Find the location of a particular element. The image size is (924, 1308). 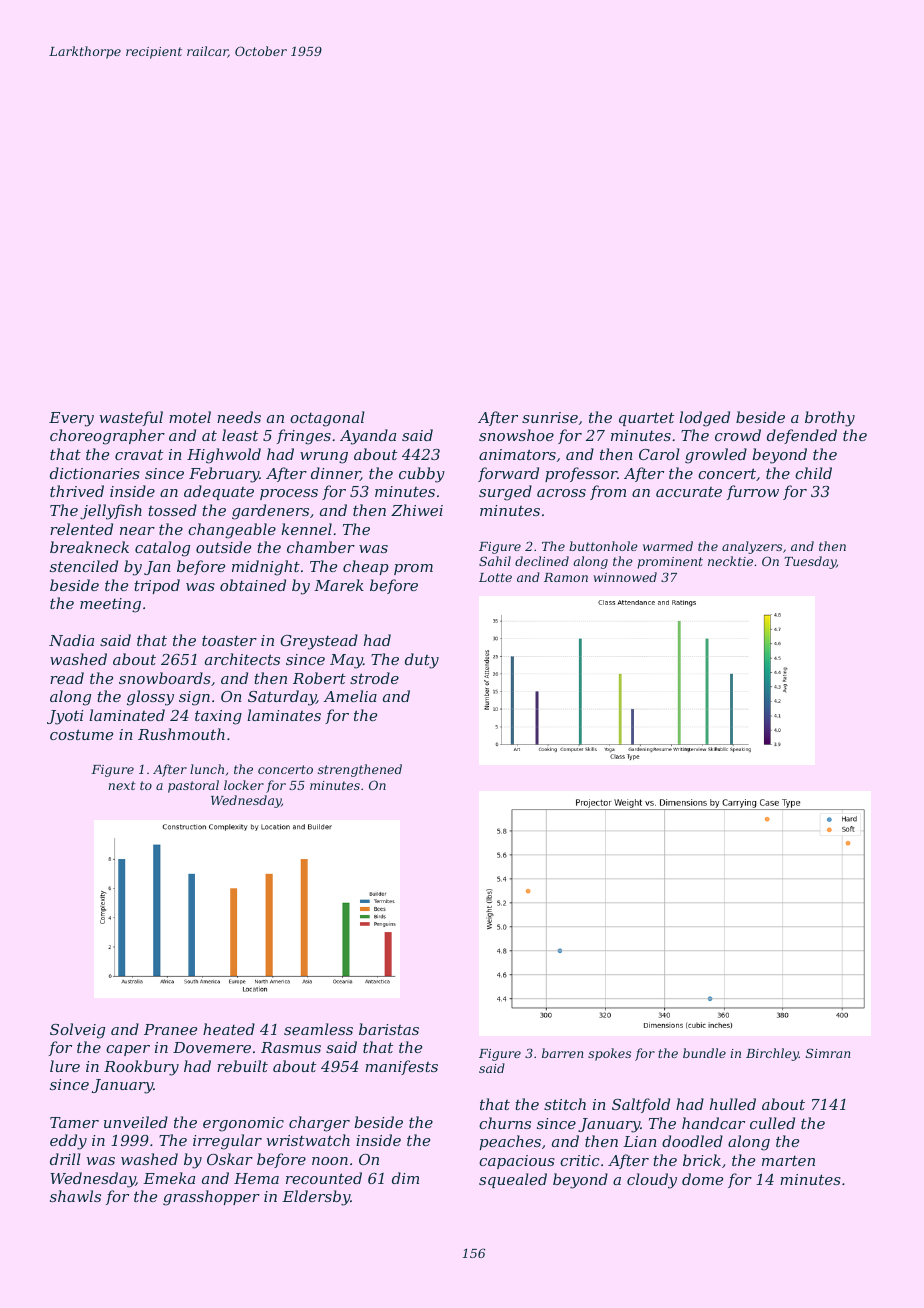

choreographer is located at coordinates (107, 437).
